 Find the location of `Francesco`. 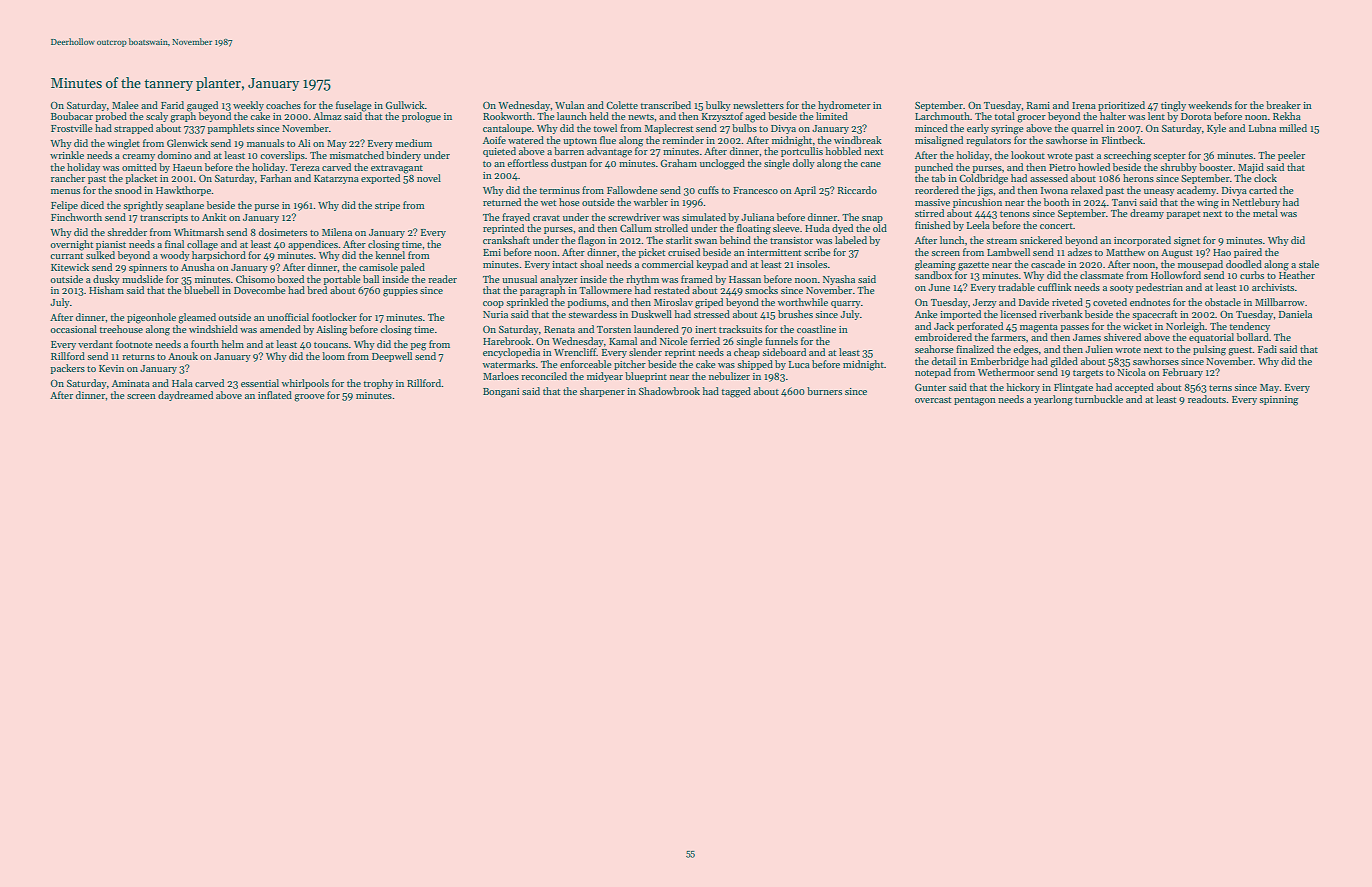

Francesco is located at coordinates (755, 190).
